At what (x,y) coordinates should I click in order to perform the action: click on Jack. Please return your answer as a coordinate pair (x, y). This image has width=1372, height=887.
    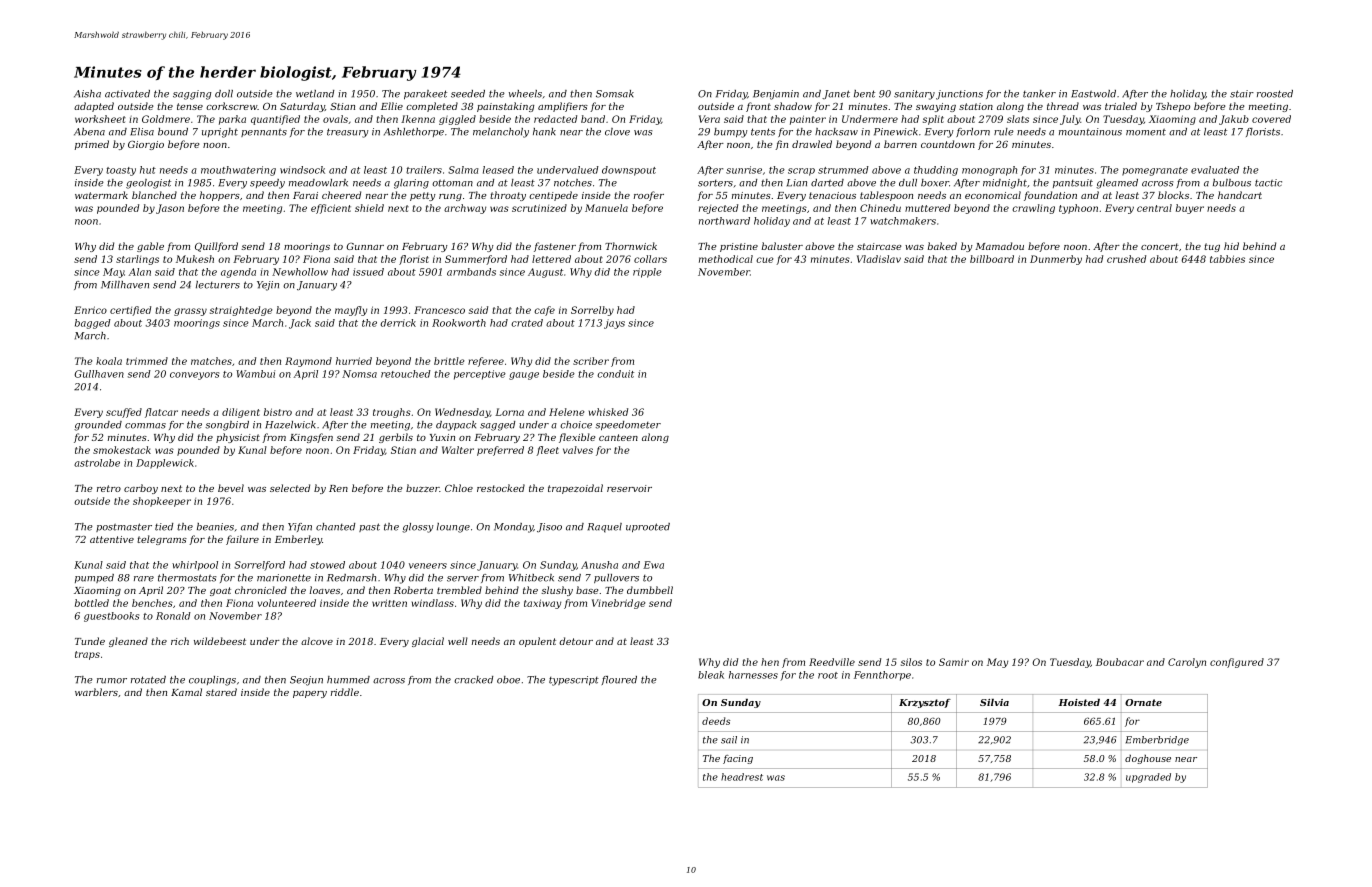
    Looking at the image, I should click on (300, 324).
